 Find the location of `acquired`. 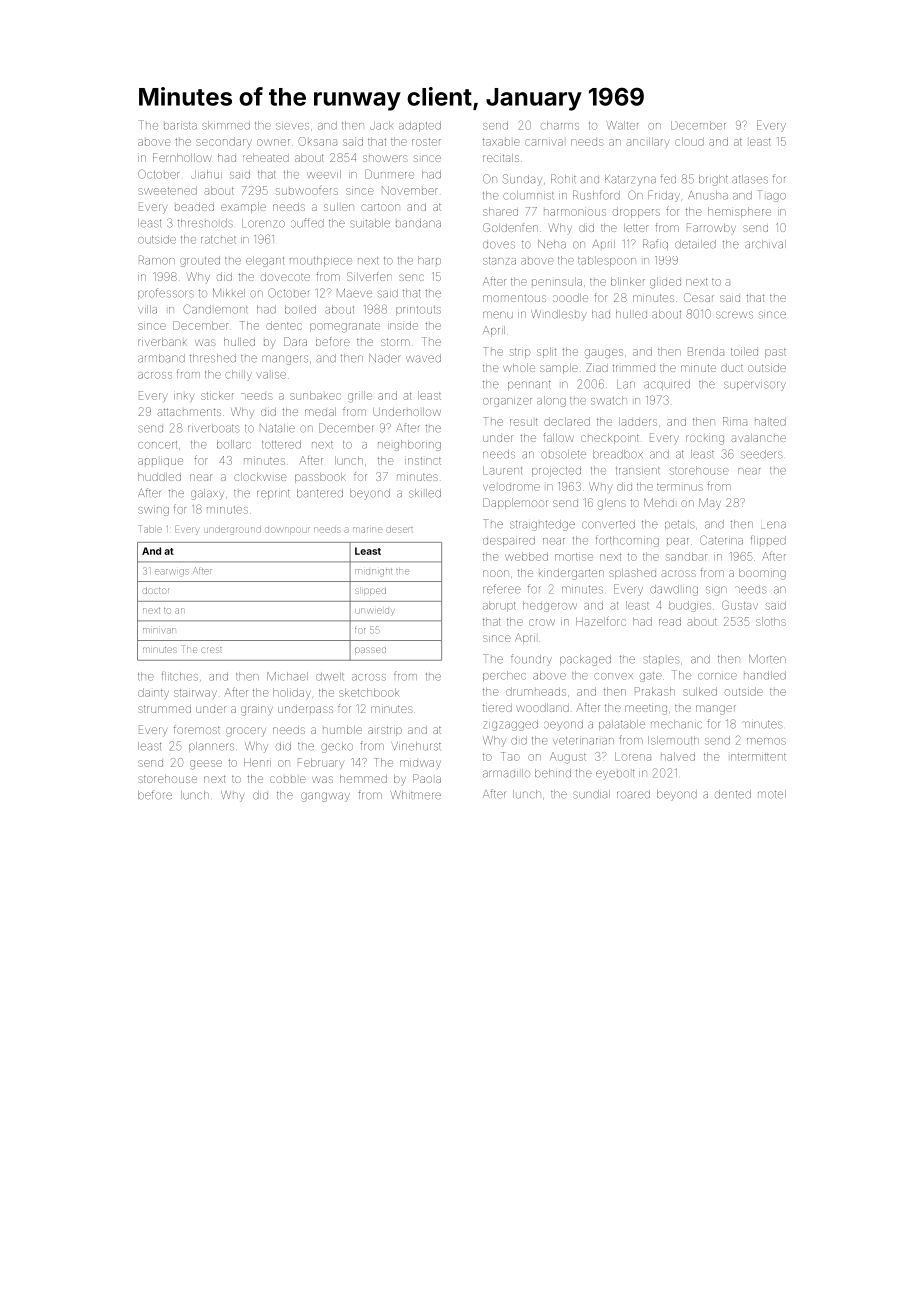

acquired is located at coordinates (667, 385).
